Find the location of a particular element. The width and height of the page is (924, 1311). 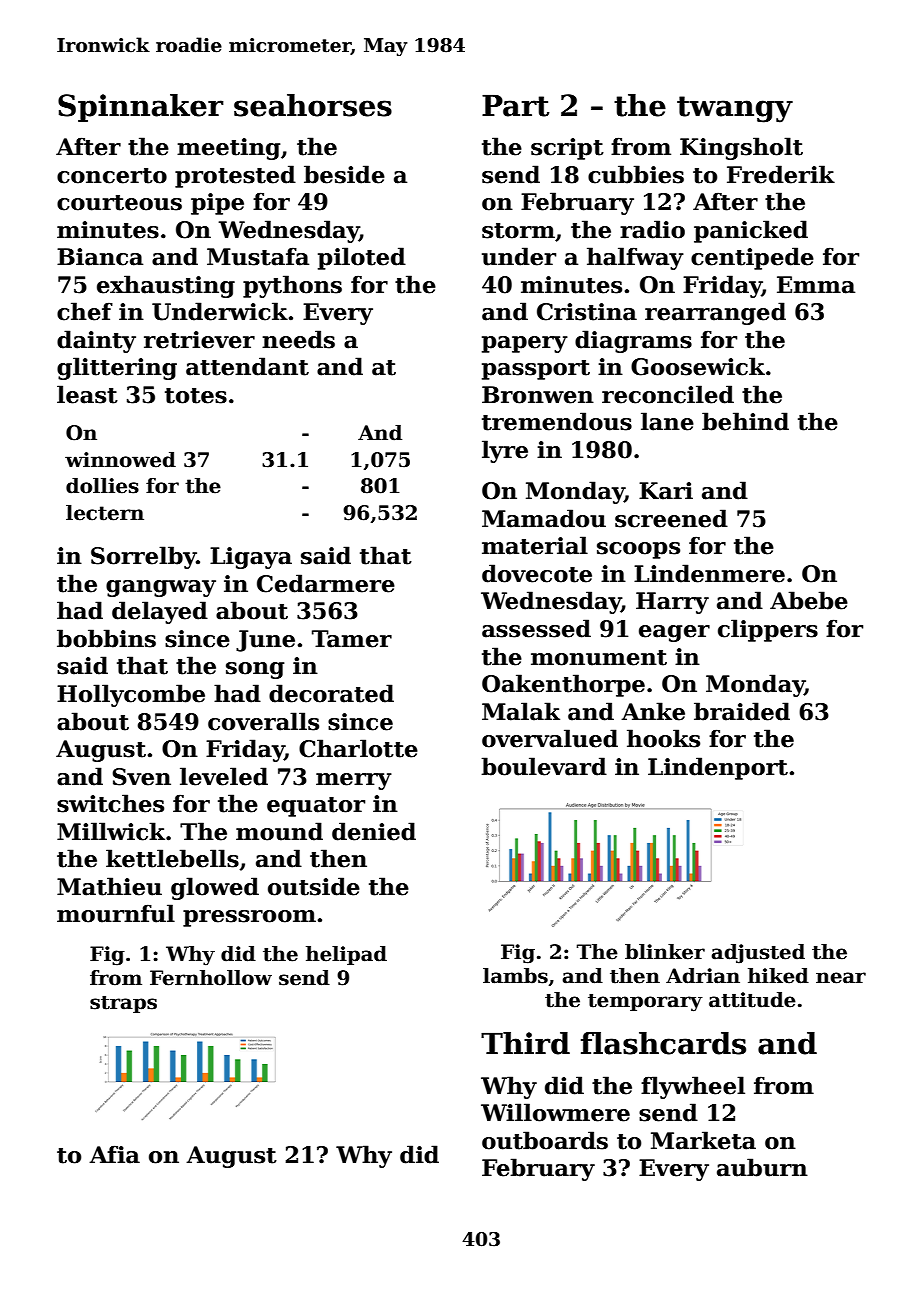

merry is located at coordinates (354, 781).
